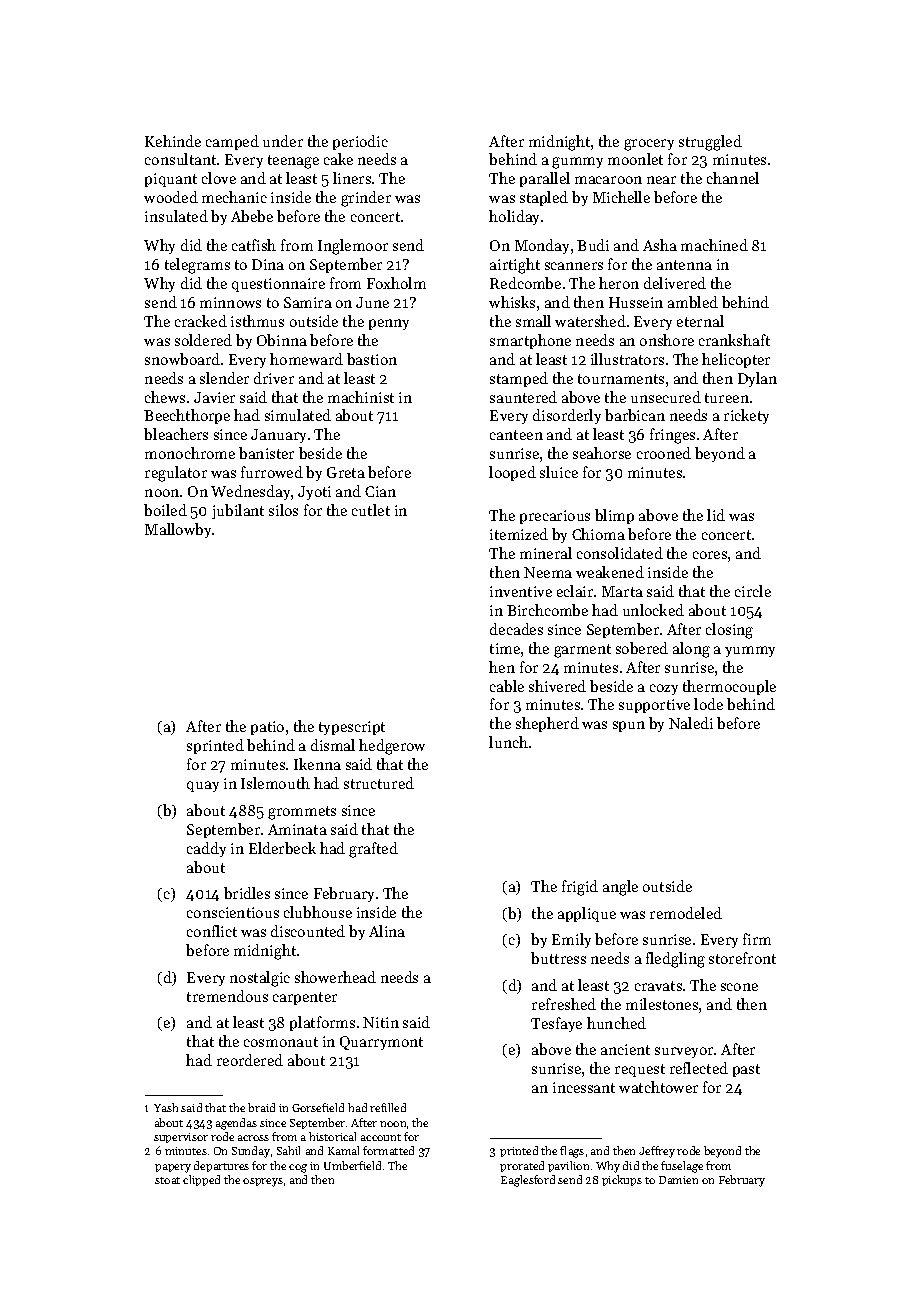 The image size is (924, 1311). What do you see at coordinates (686, 913) in the document?
I see `remodeled` at bounding box center [686, 913].
